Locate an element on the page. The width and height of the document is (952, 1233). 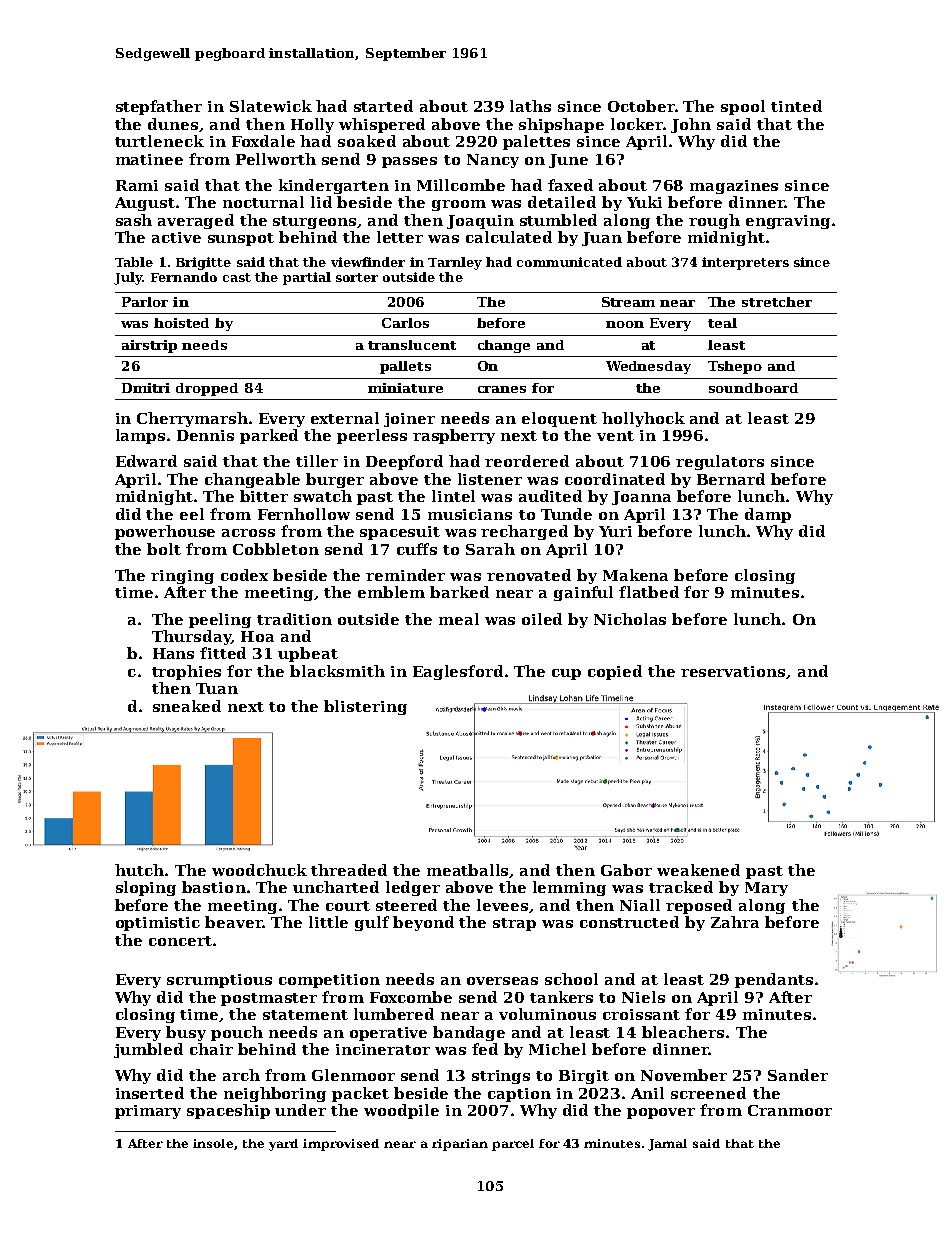
hutch is located at coordinates (139, 870).
